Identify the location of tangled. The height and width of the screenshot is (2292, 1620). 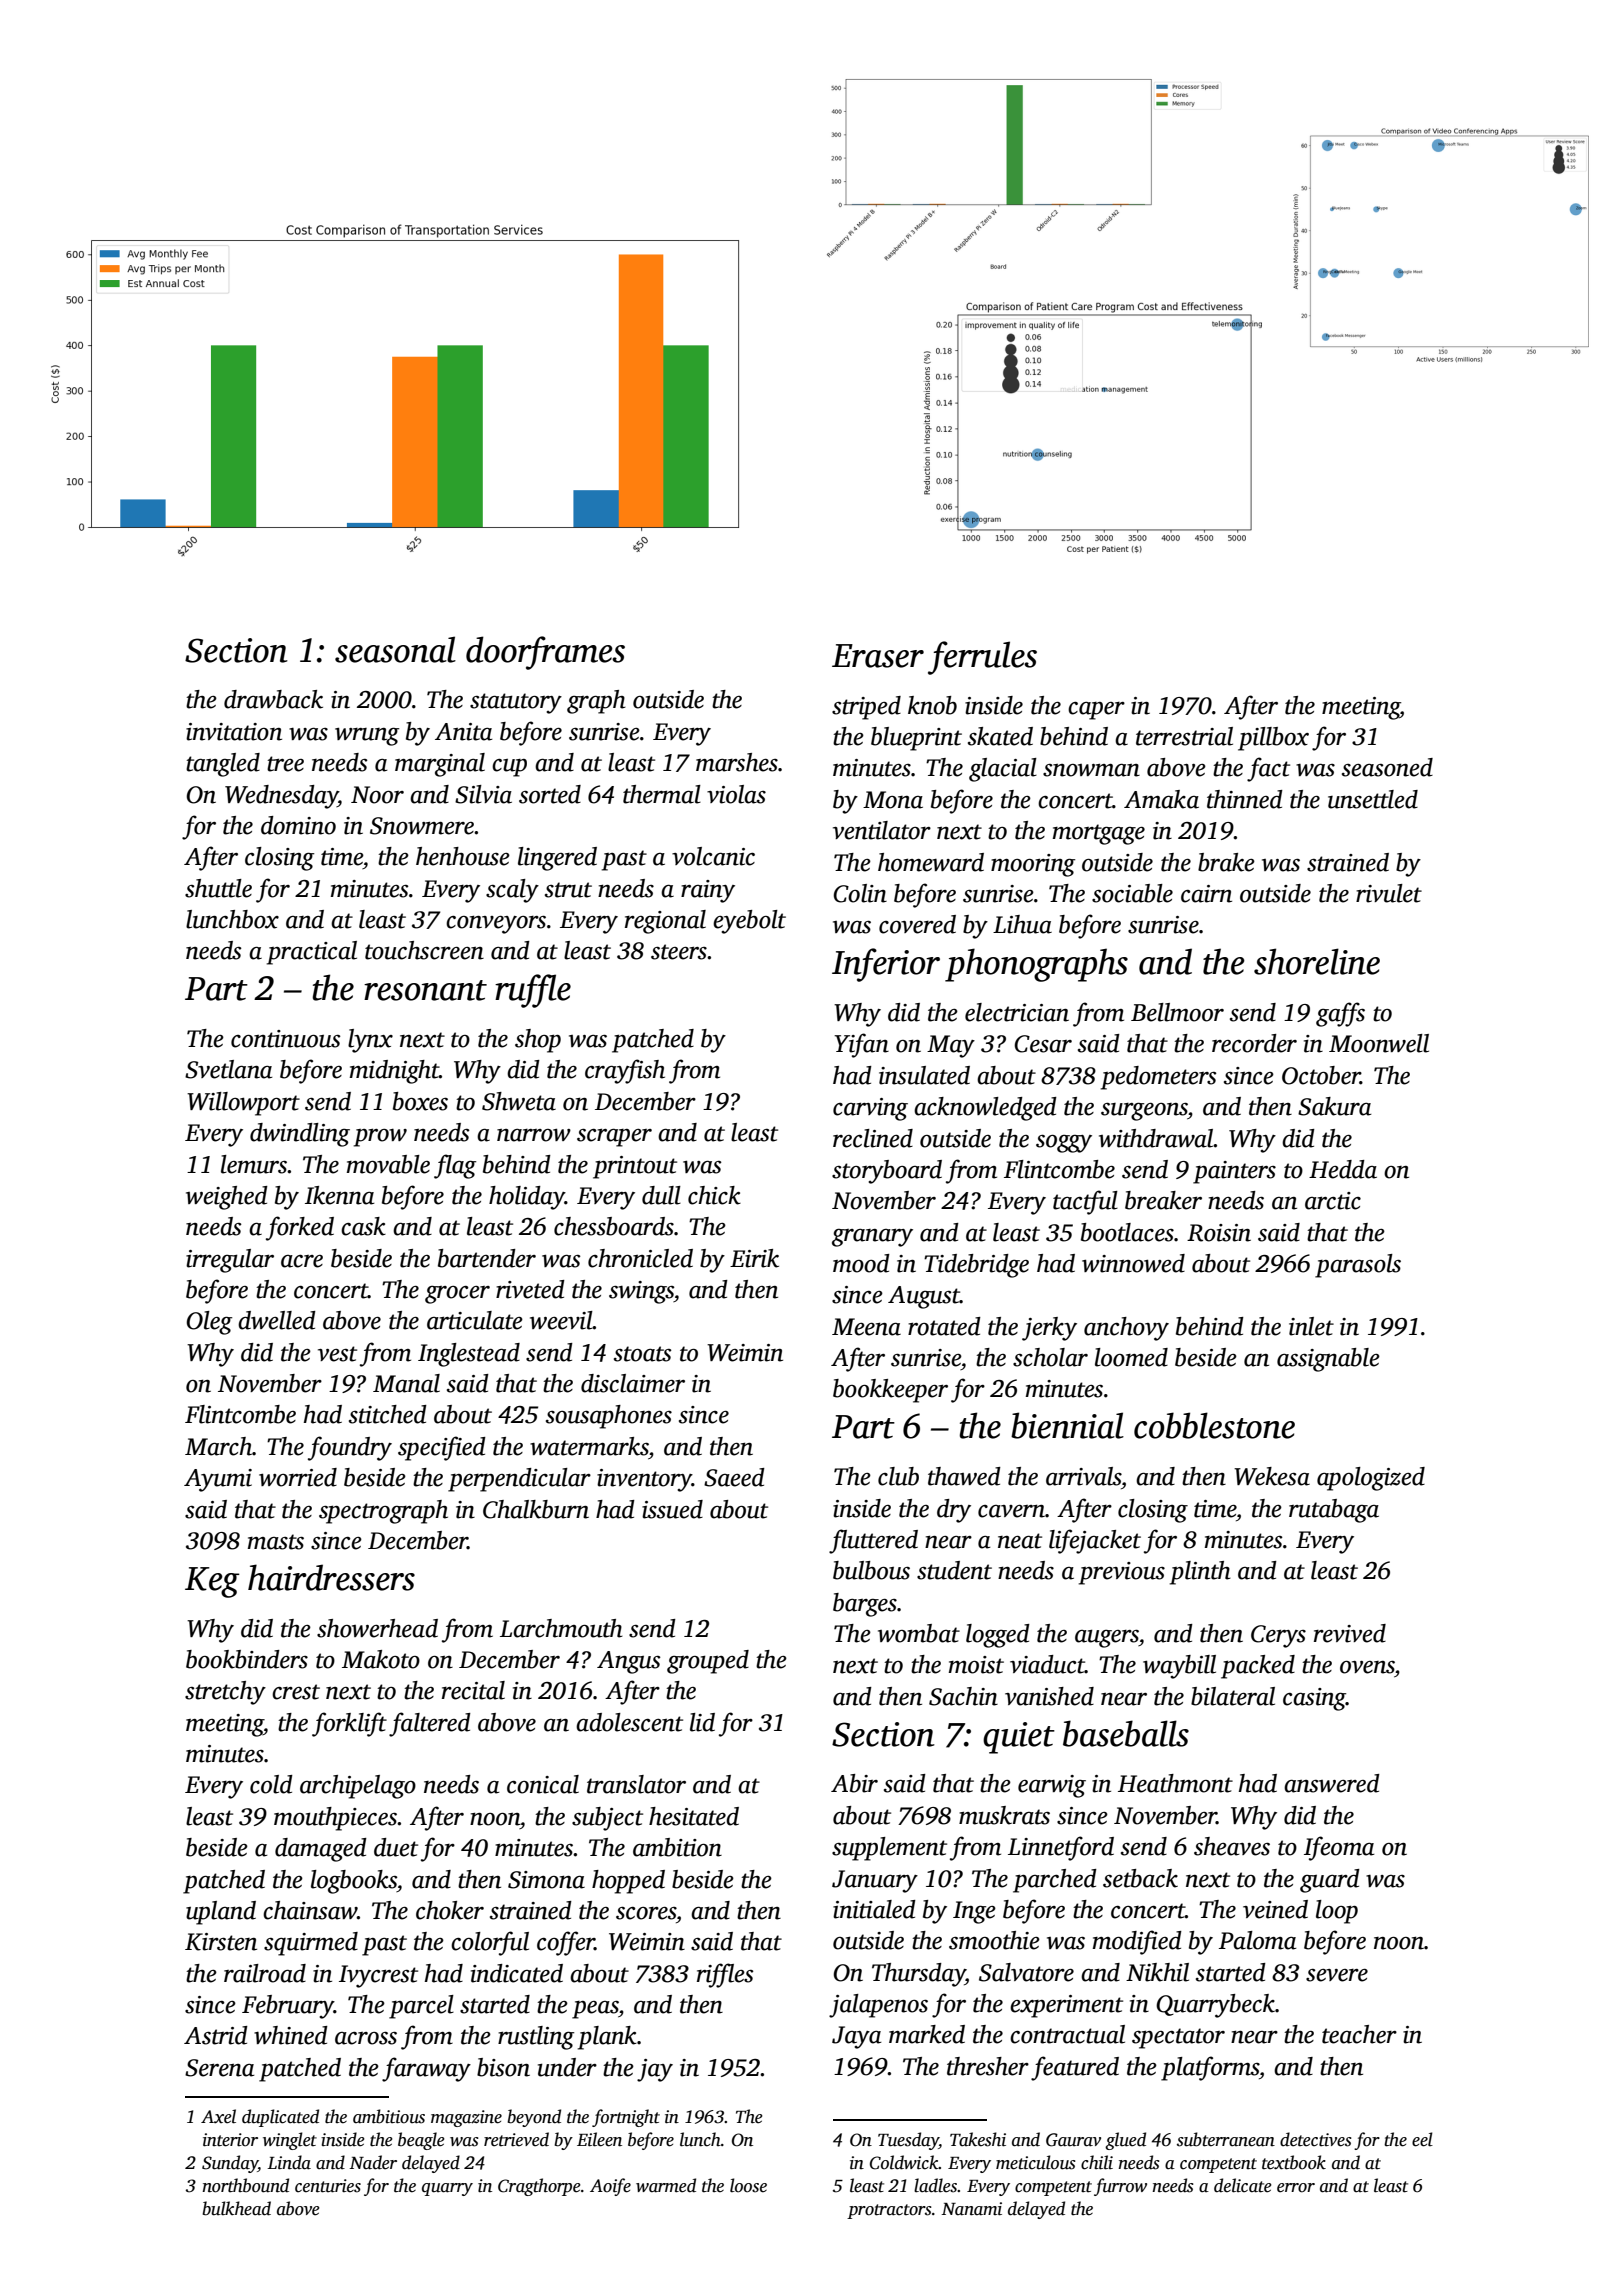
(223, 765).
